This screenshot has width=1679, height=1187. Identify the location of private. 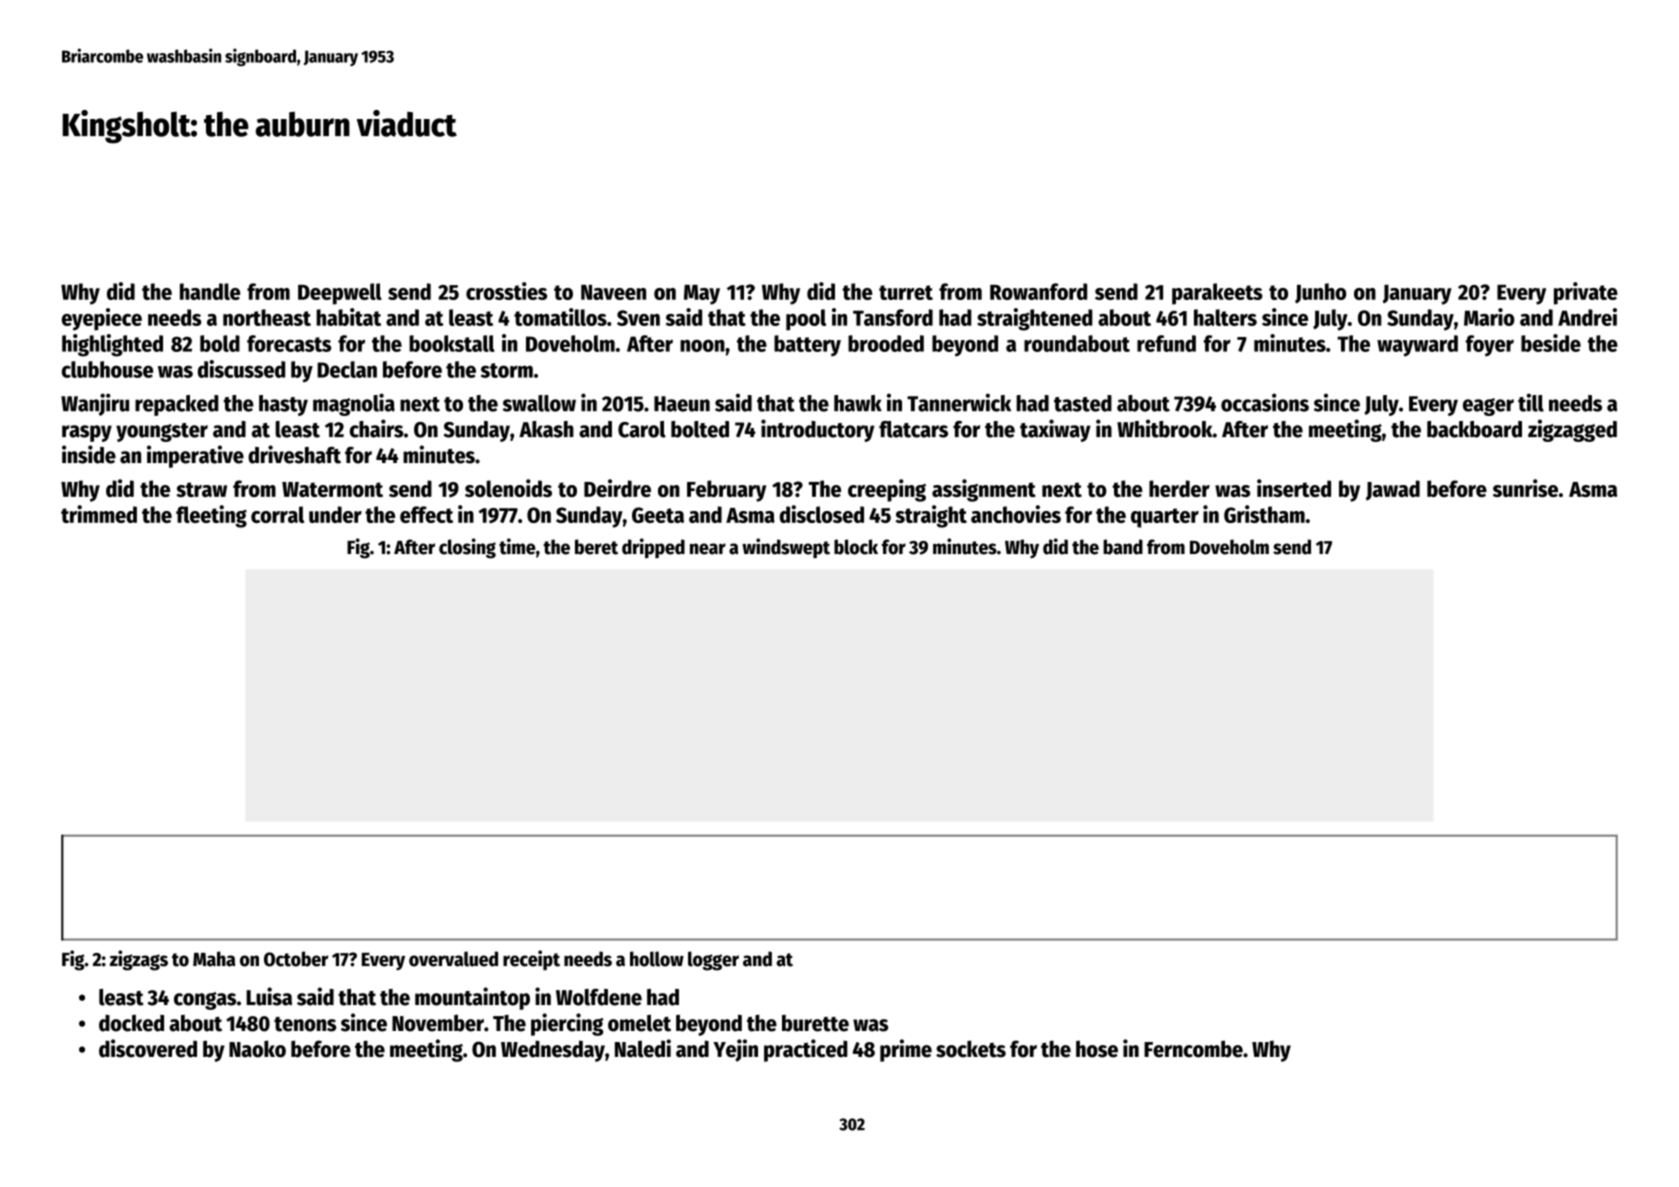
(1586, 293).
